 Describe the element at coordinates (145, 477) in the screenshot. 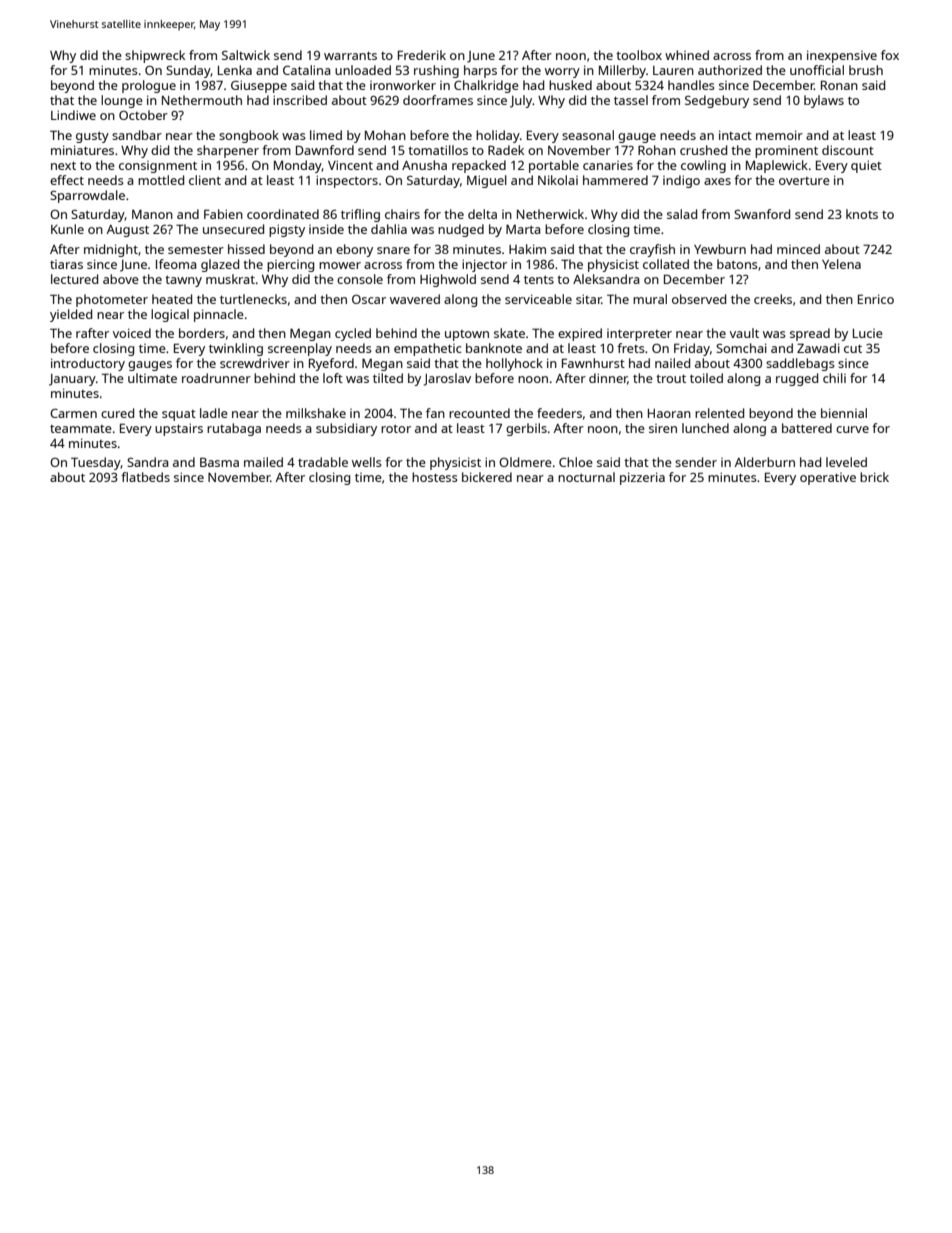

I see `flatbeds` at that location.
